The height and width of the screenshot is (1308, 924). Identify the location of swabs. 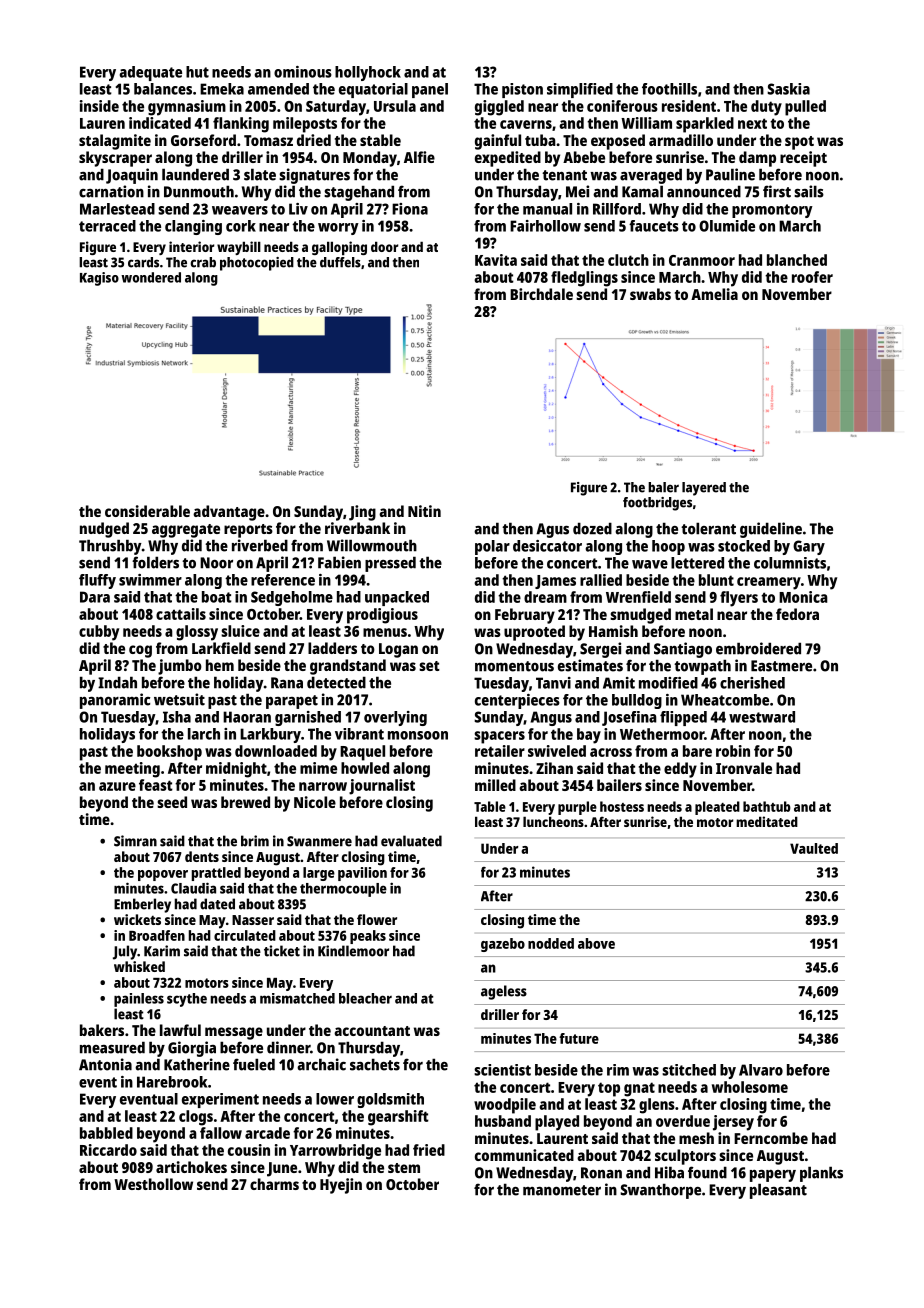
(650, 294).
